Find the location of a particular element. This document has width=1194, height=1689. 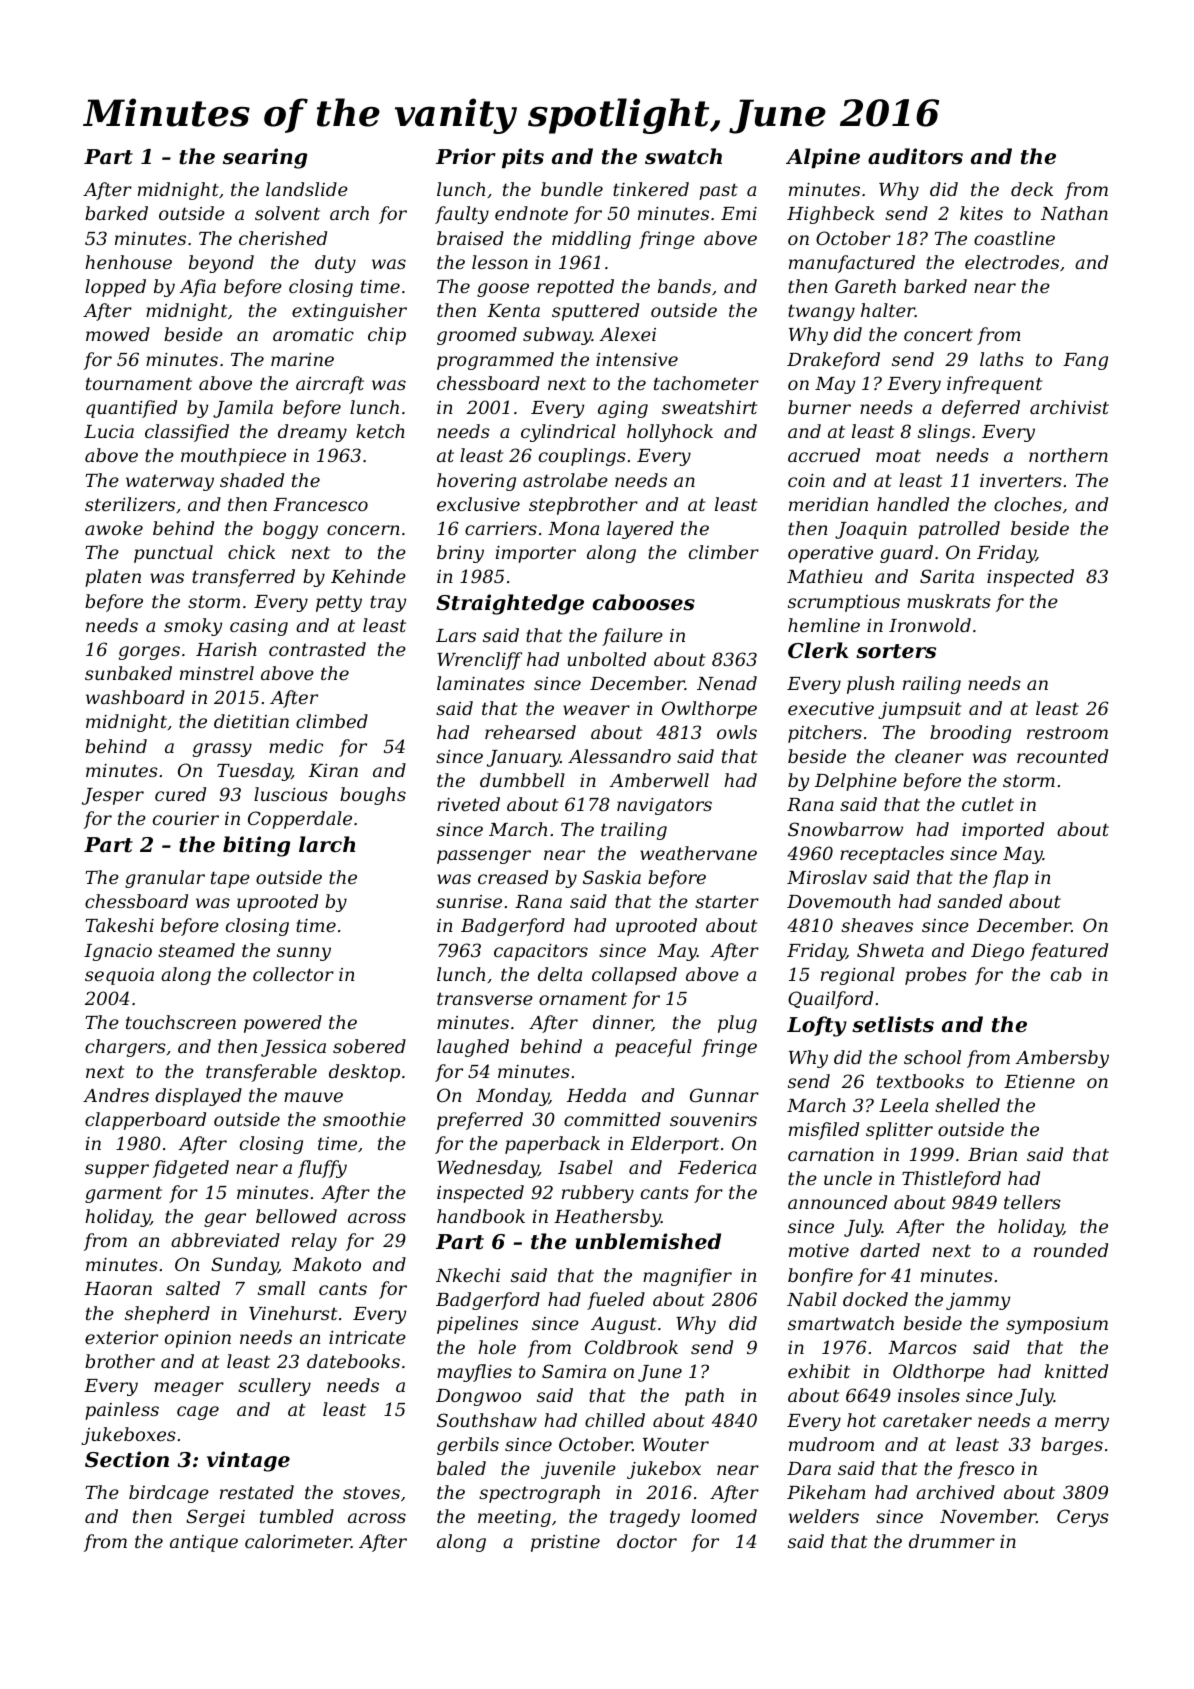

antique is located at coordinates (204, 1543).
